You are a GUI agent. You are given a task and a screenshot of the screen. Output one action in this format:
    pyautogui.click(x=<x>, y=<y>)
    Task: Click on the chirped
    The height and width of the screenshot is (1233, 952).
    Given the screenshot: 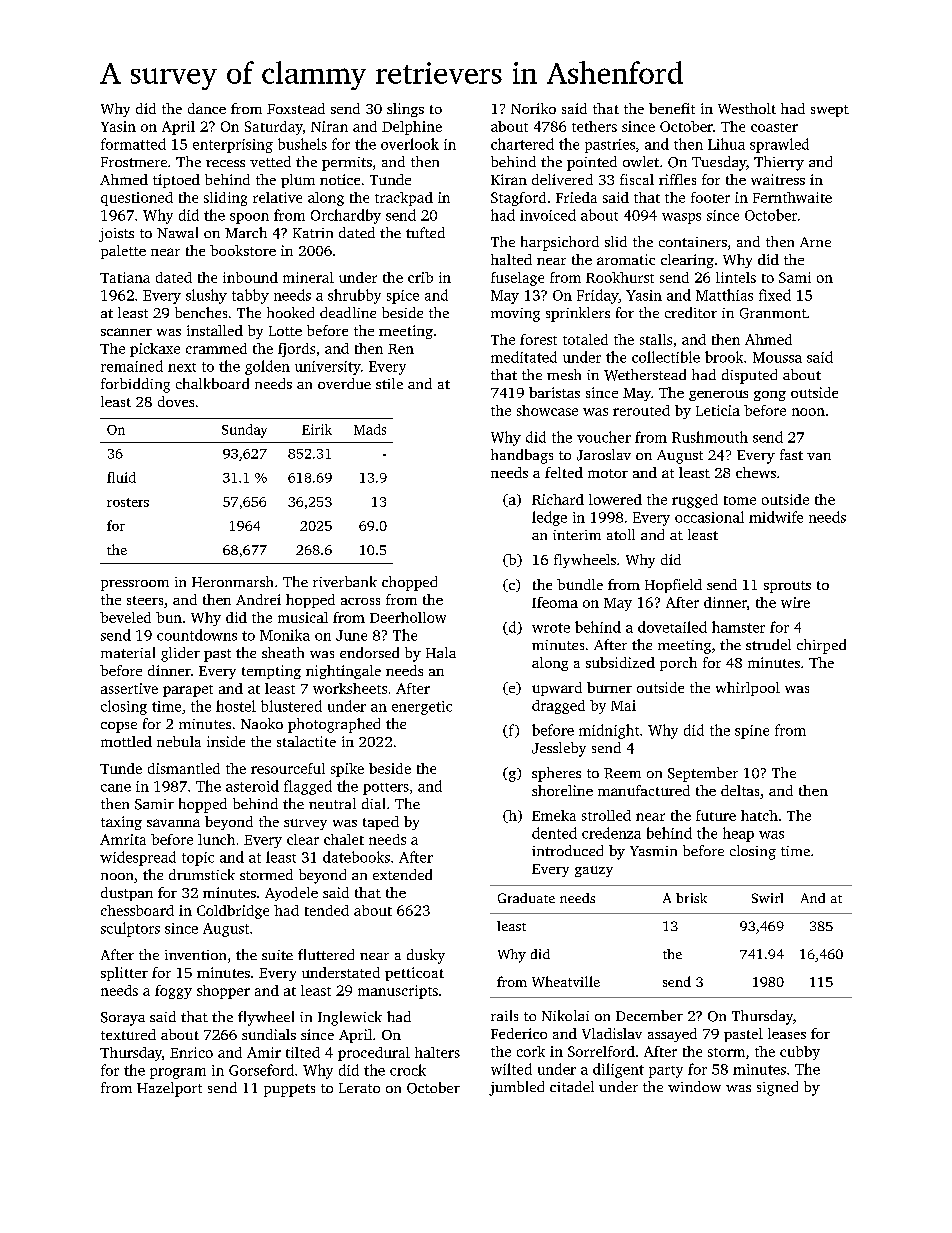 What is the action you would take?
    pyautogui.click(x=821, y=646)
